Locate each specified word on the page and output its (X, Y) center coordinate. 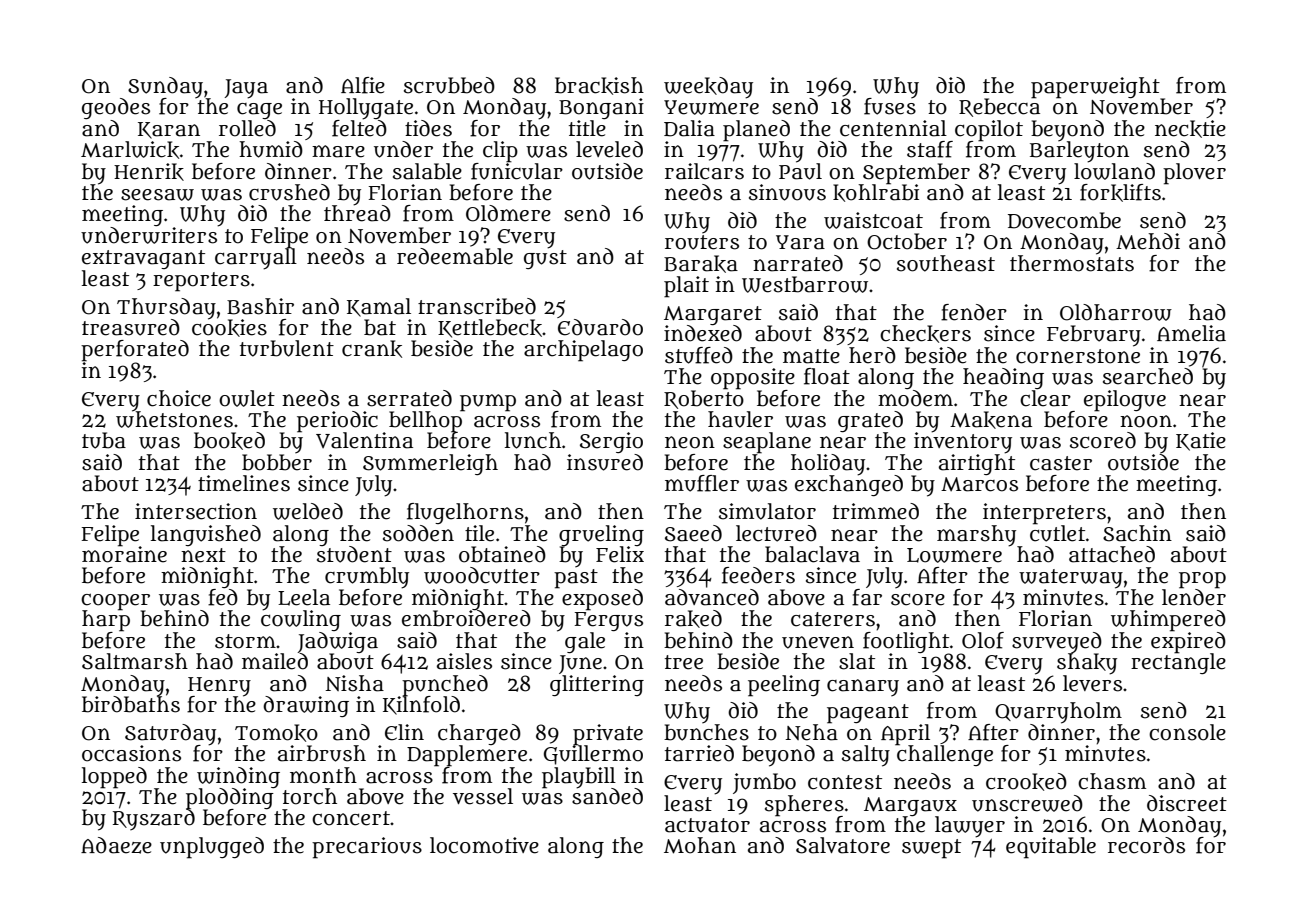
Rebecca (999, 107)
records (1146, 845)
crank (372, 349)
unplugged (212, 848)
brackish (599, 86)
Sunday (165, 87)
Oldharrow (1116, 312)
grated (870, 422)
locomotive (484, 845)
